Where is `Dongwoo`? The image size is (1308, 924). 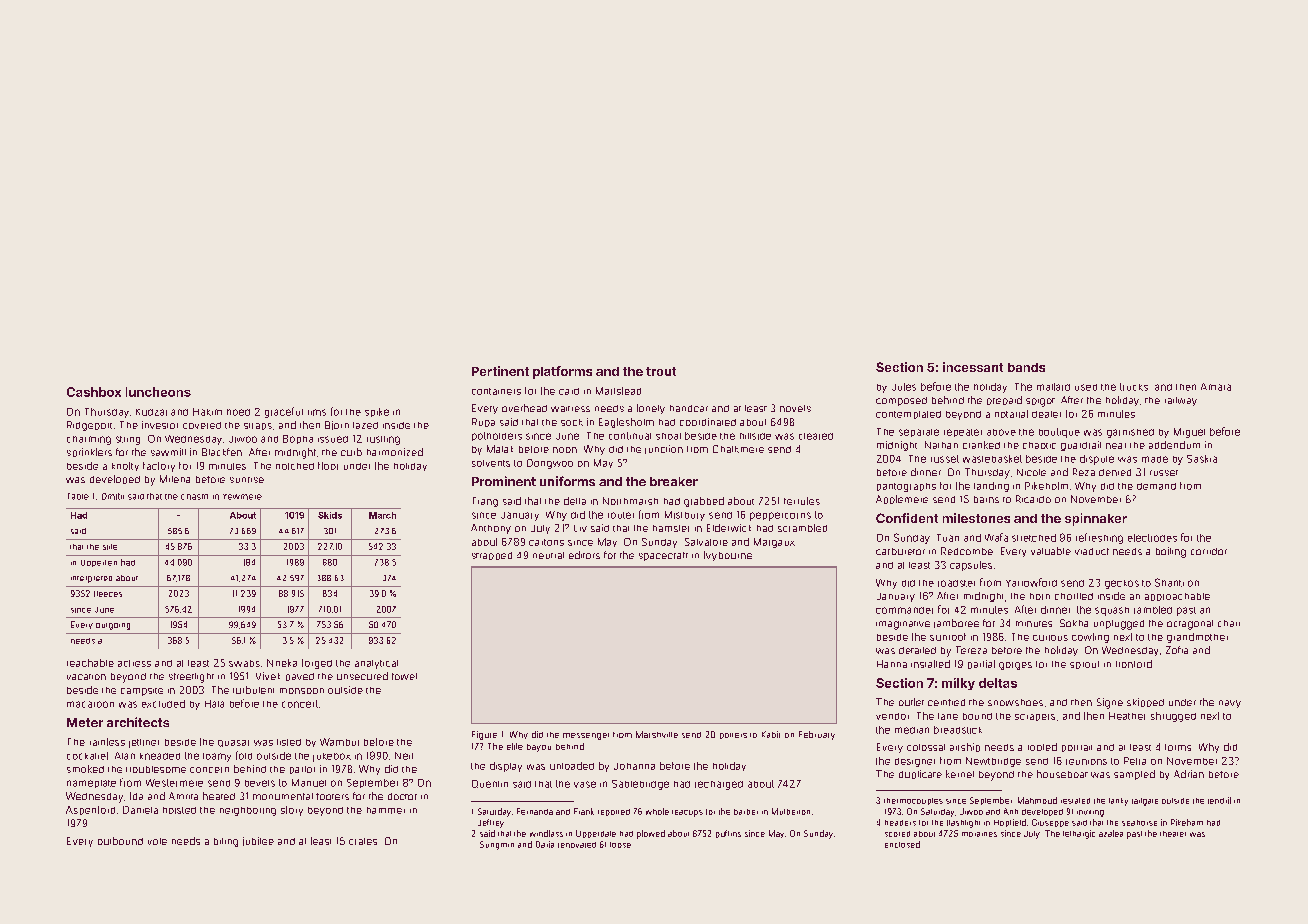 Dongwoo is located at coordinates (550, 464).
